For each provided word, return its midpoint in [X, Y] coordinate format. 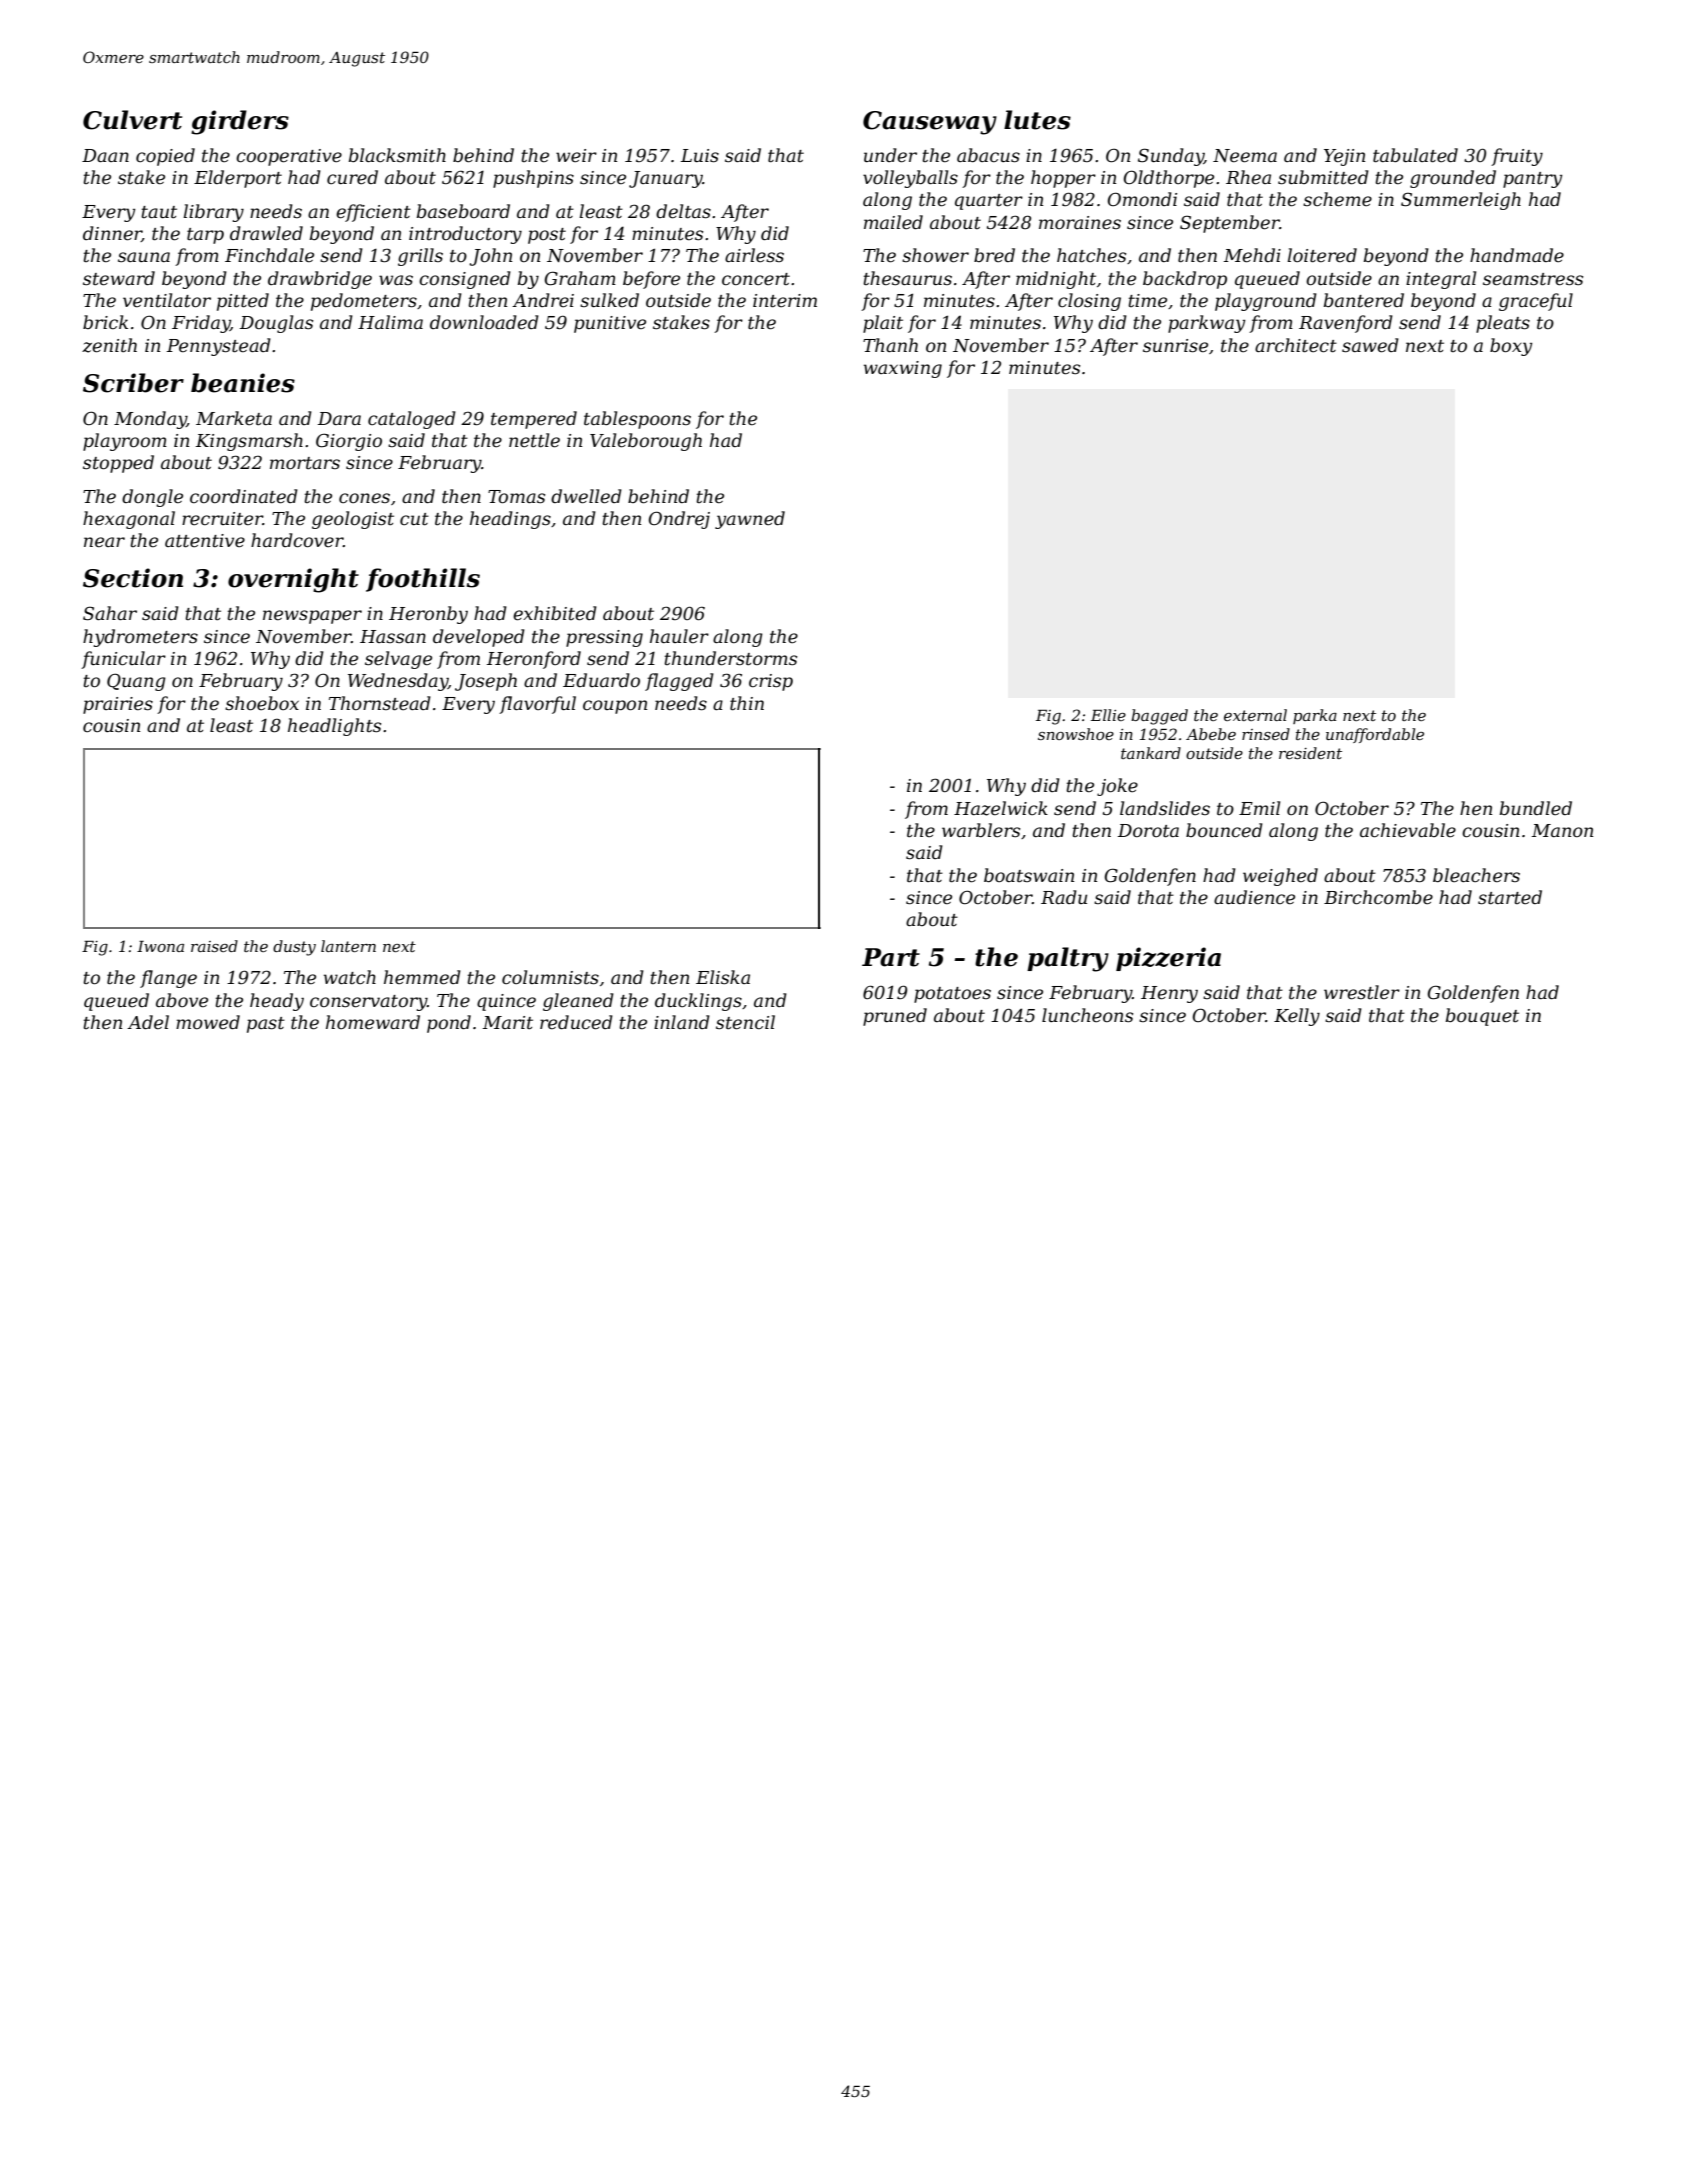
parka [1315, 716]
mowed [208, 1022]
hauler [679, 636]
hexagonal [129, 520]
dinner [112, 234]
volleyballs [910, 179]
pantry [1532, 180]
